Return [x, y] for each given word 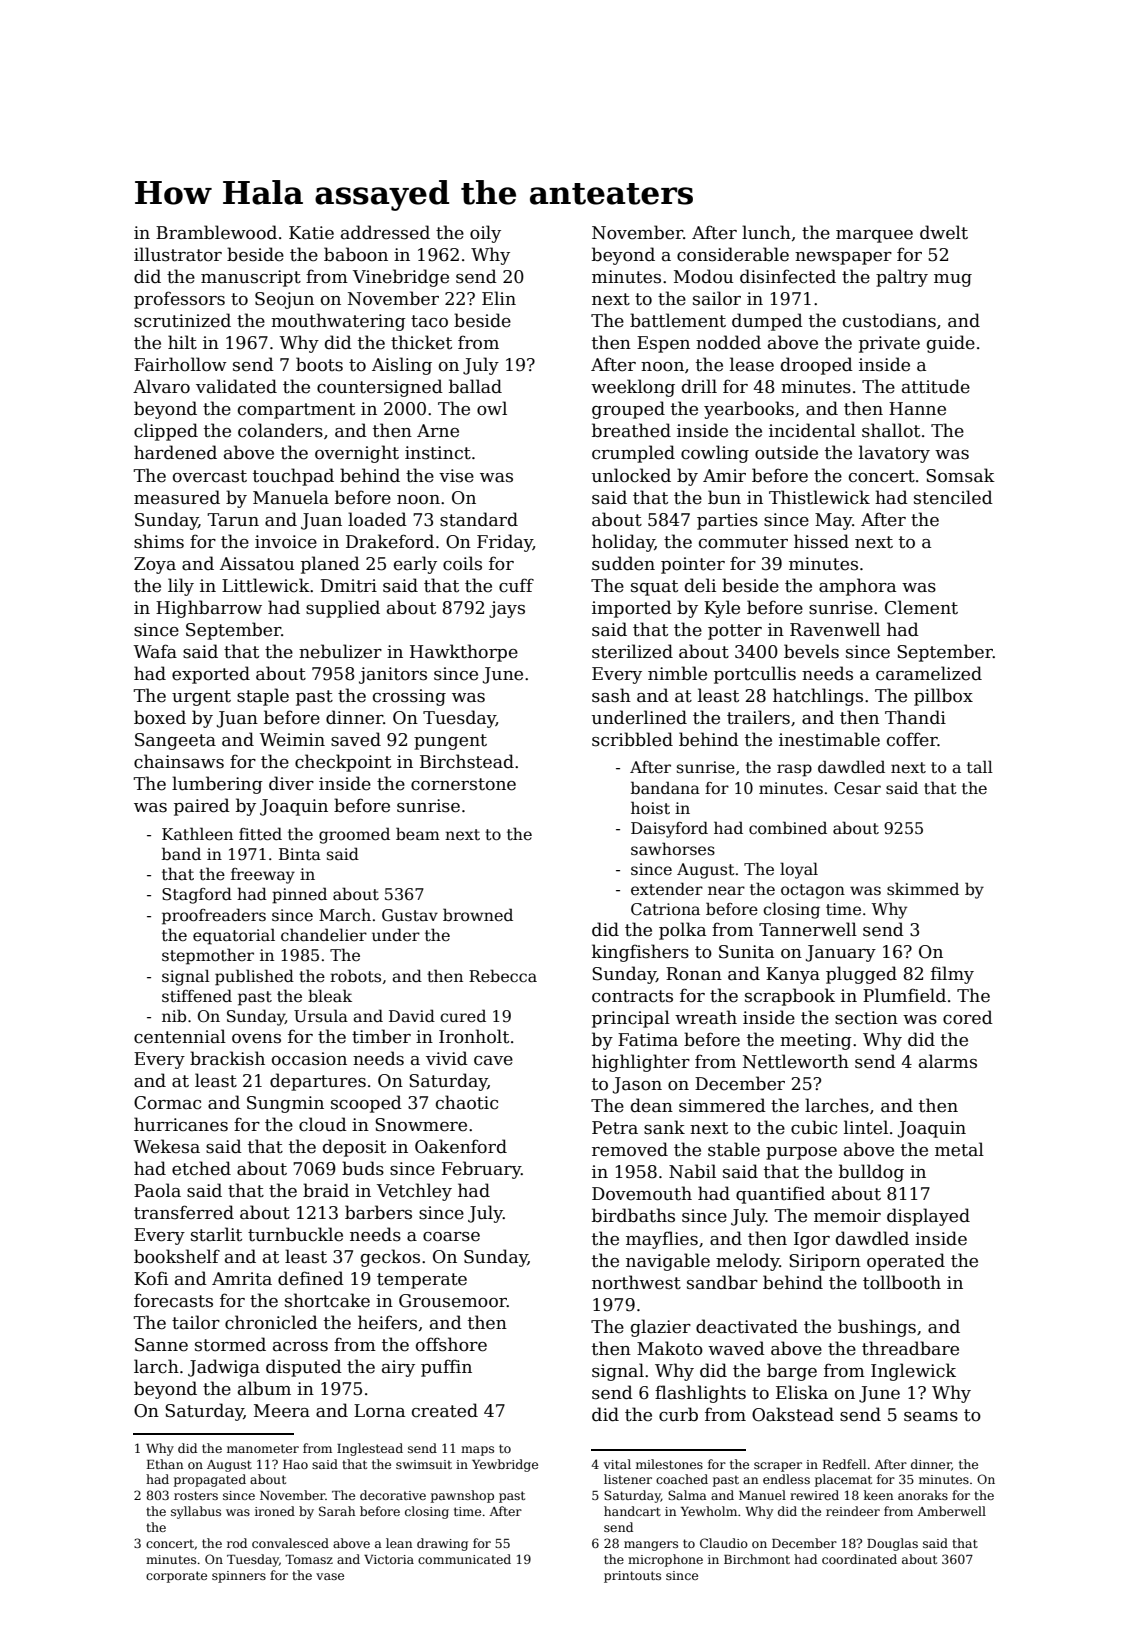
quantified [780, 1195]
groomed [354, 835]
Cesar [857, 788]
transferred [184, 1212]
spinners [239, 1577]
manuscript [251, 278]
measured [177, 497]
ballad [475, 386]
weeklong [633, 388]
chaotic [467, 1102]
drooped [817, 366]
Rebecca [503, 976]
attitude [936, 386]
